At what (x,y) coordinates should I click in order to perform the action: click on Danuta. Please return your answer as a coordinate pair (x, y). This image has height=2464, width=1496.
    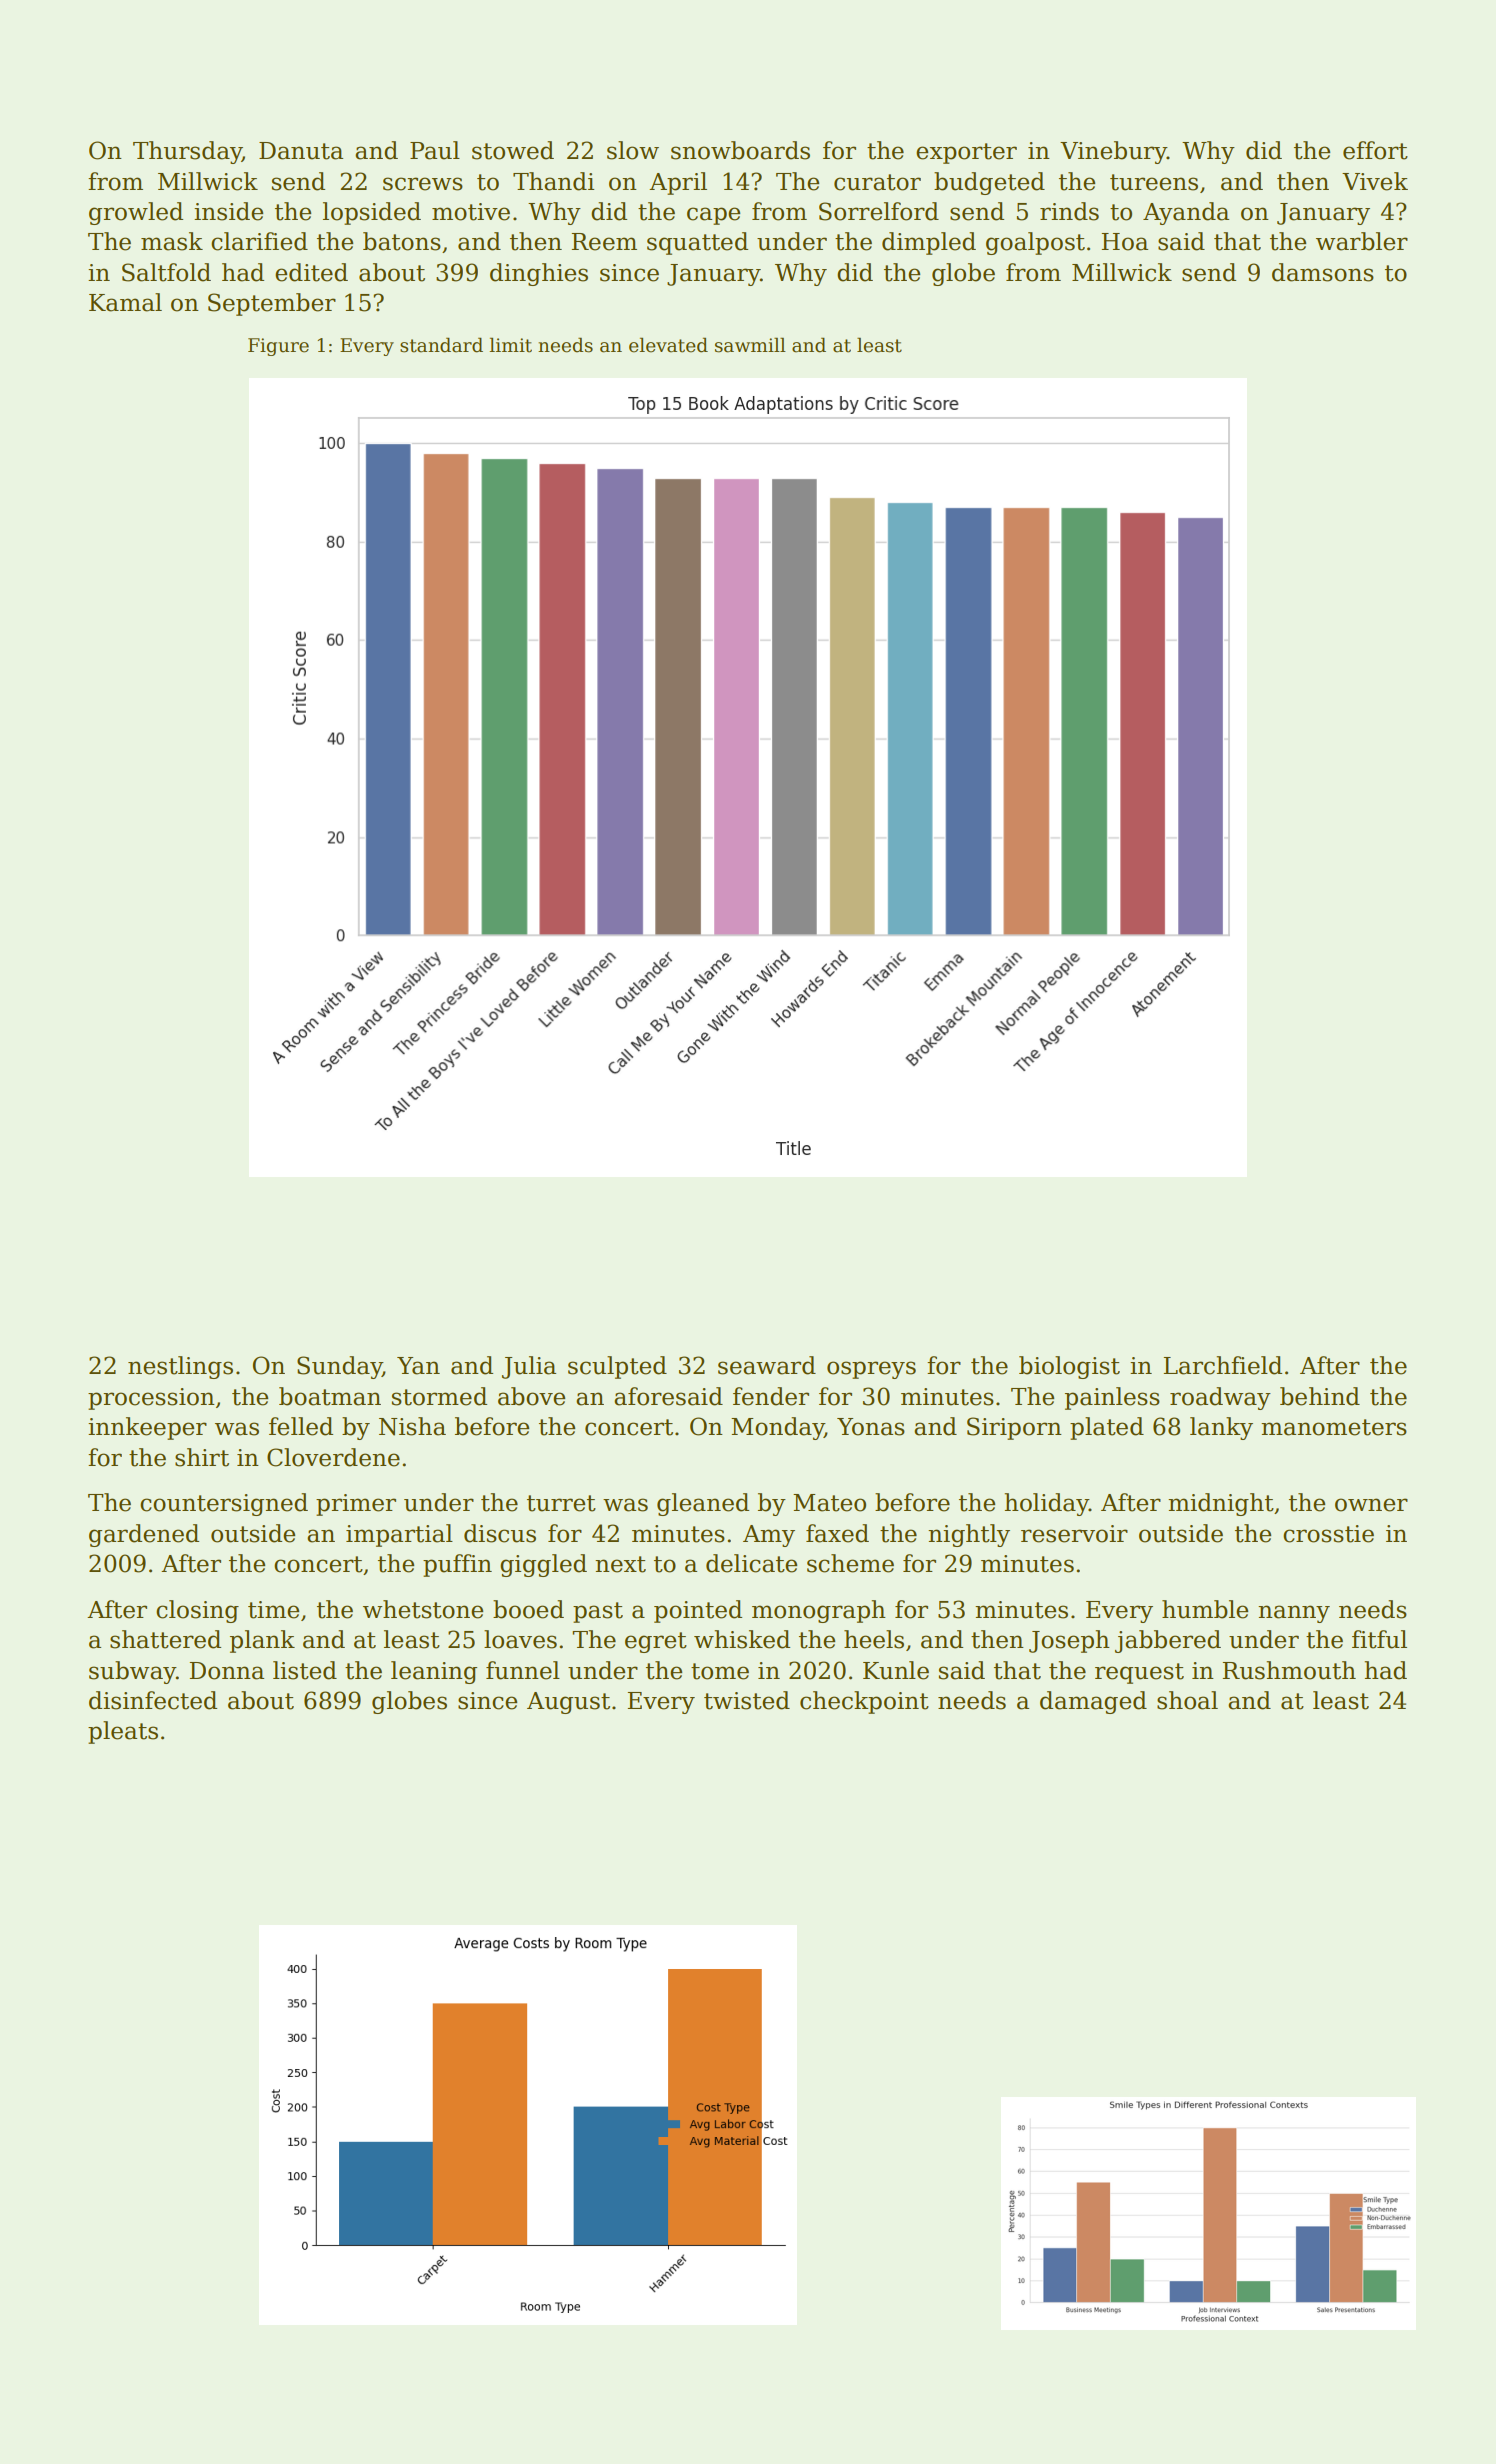
    Looking at the image, I should click on (301, 151).
